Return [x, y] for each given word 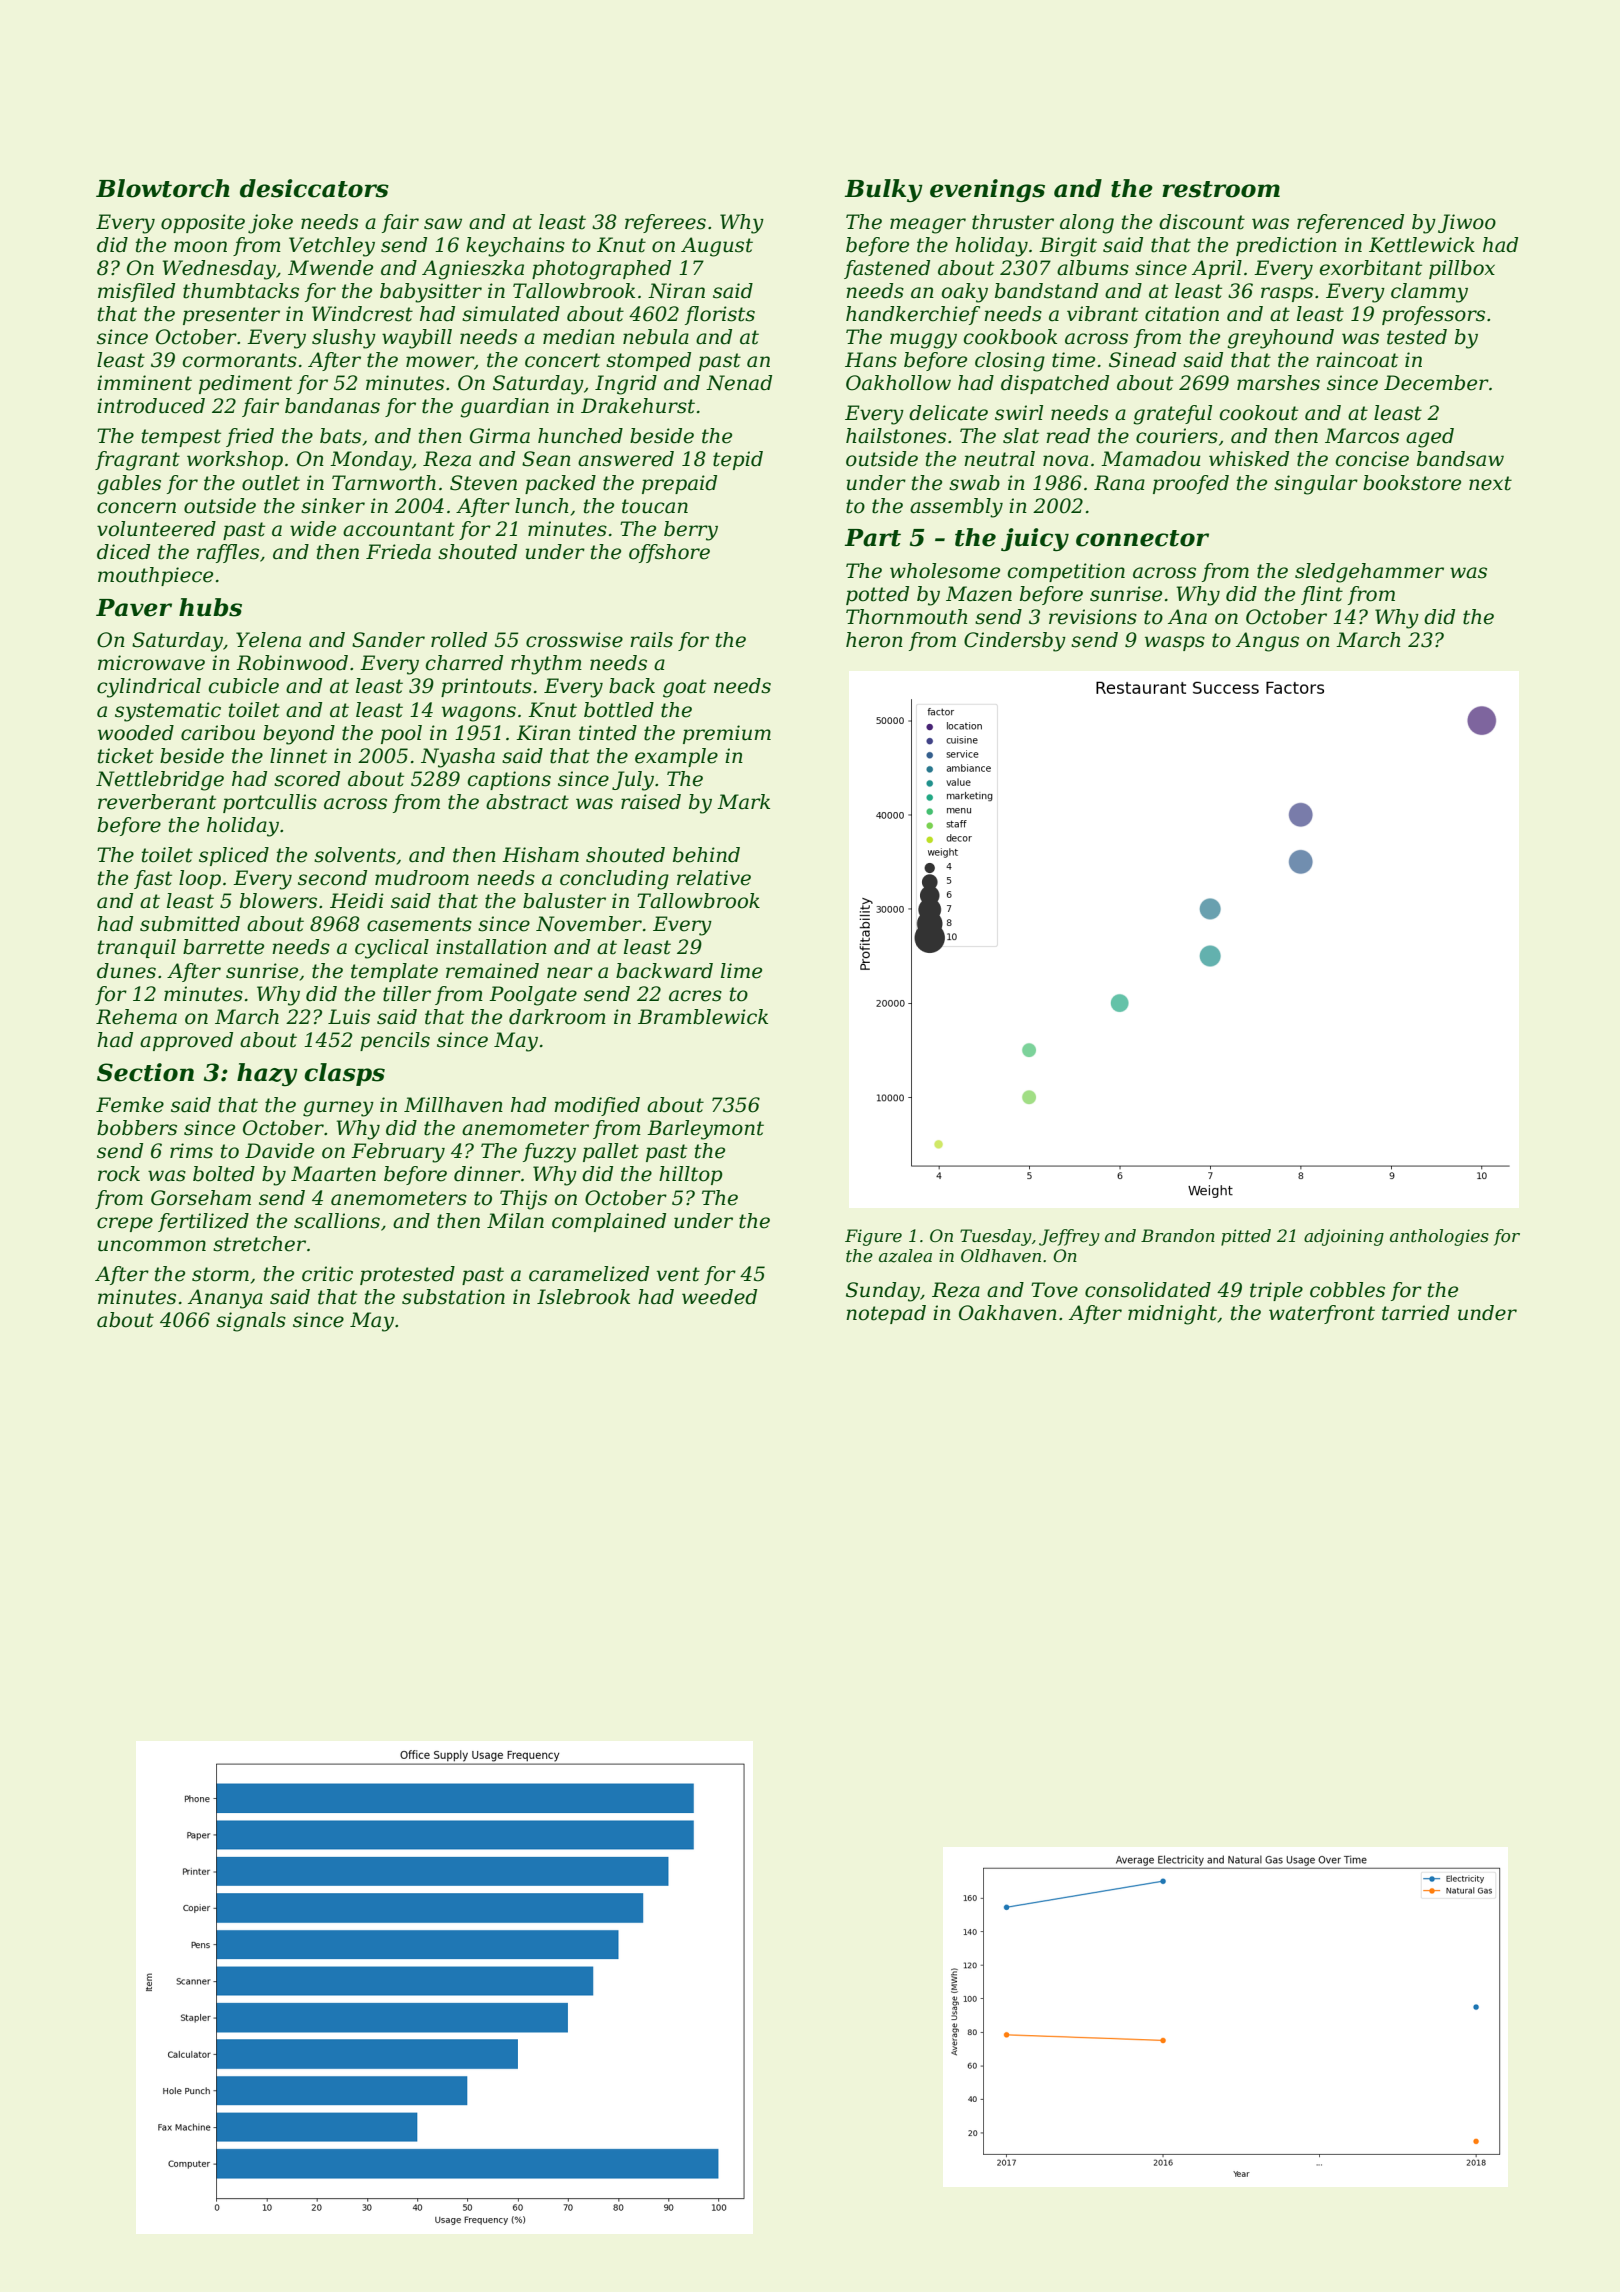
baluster [564, 901]
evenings [987, 190]
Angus [1267, 642]
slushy [344, 339]
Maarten [333, 1174]
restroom [1221, 189]
